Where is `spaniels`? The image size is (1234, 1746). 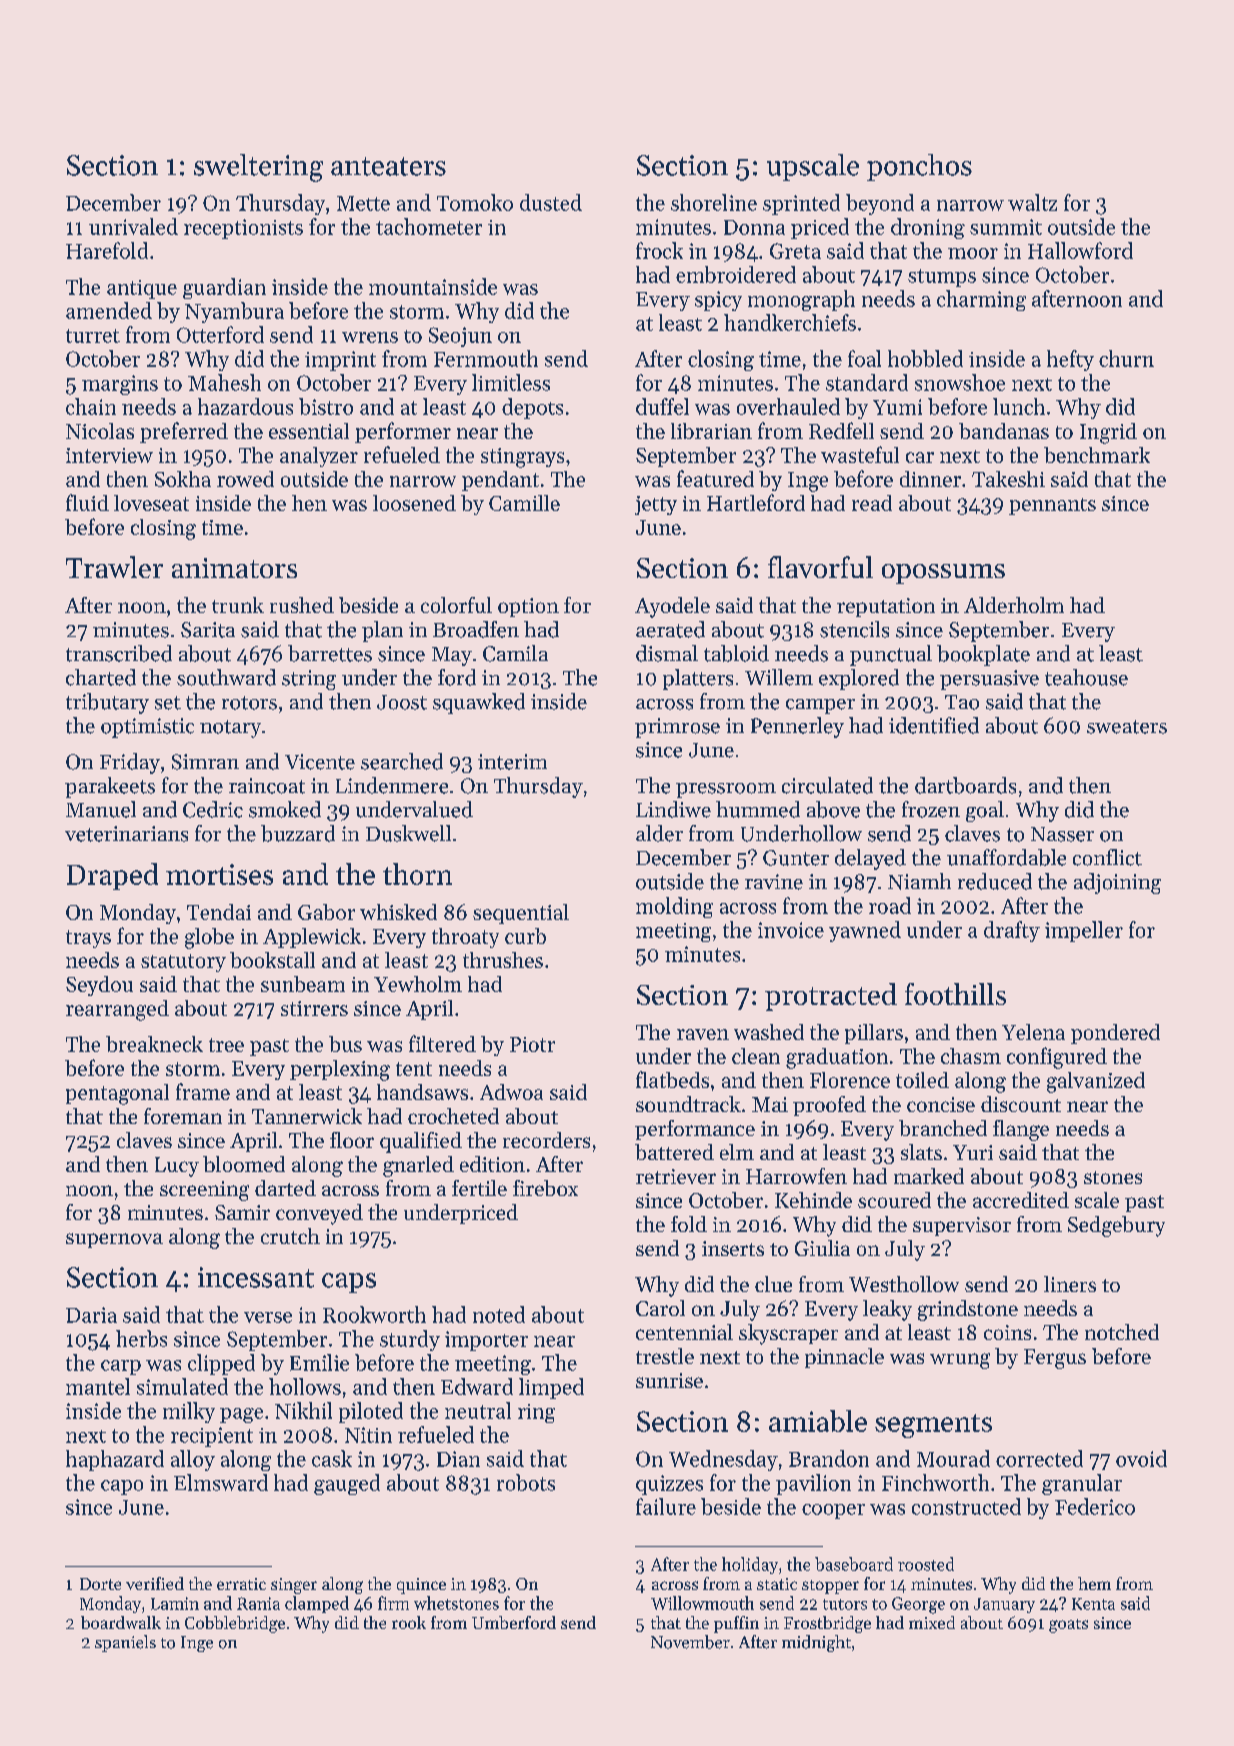
spaniels is located at coordinates (125, 1643).
